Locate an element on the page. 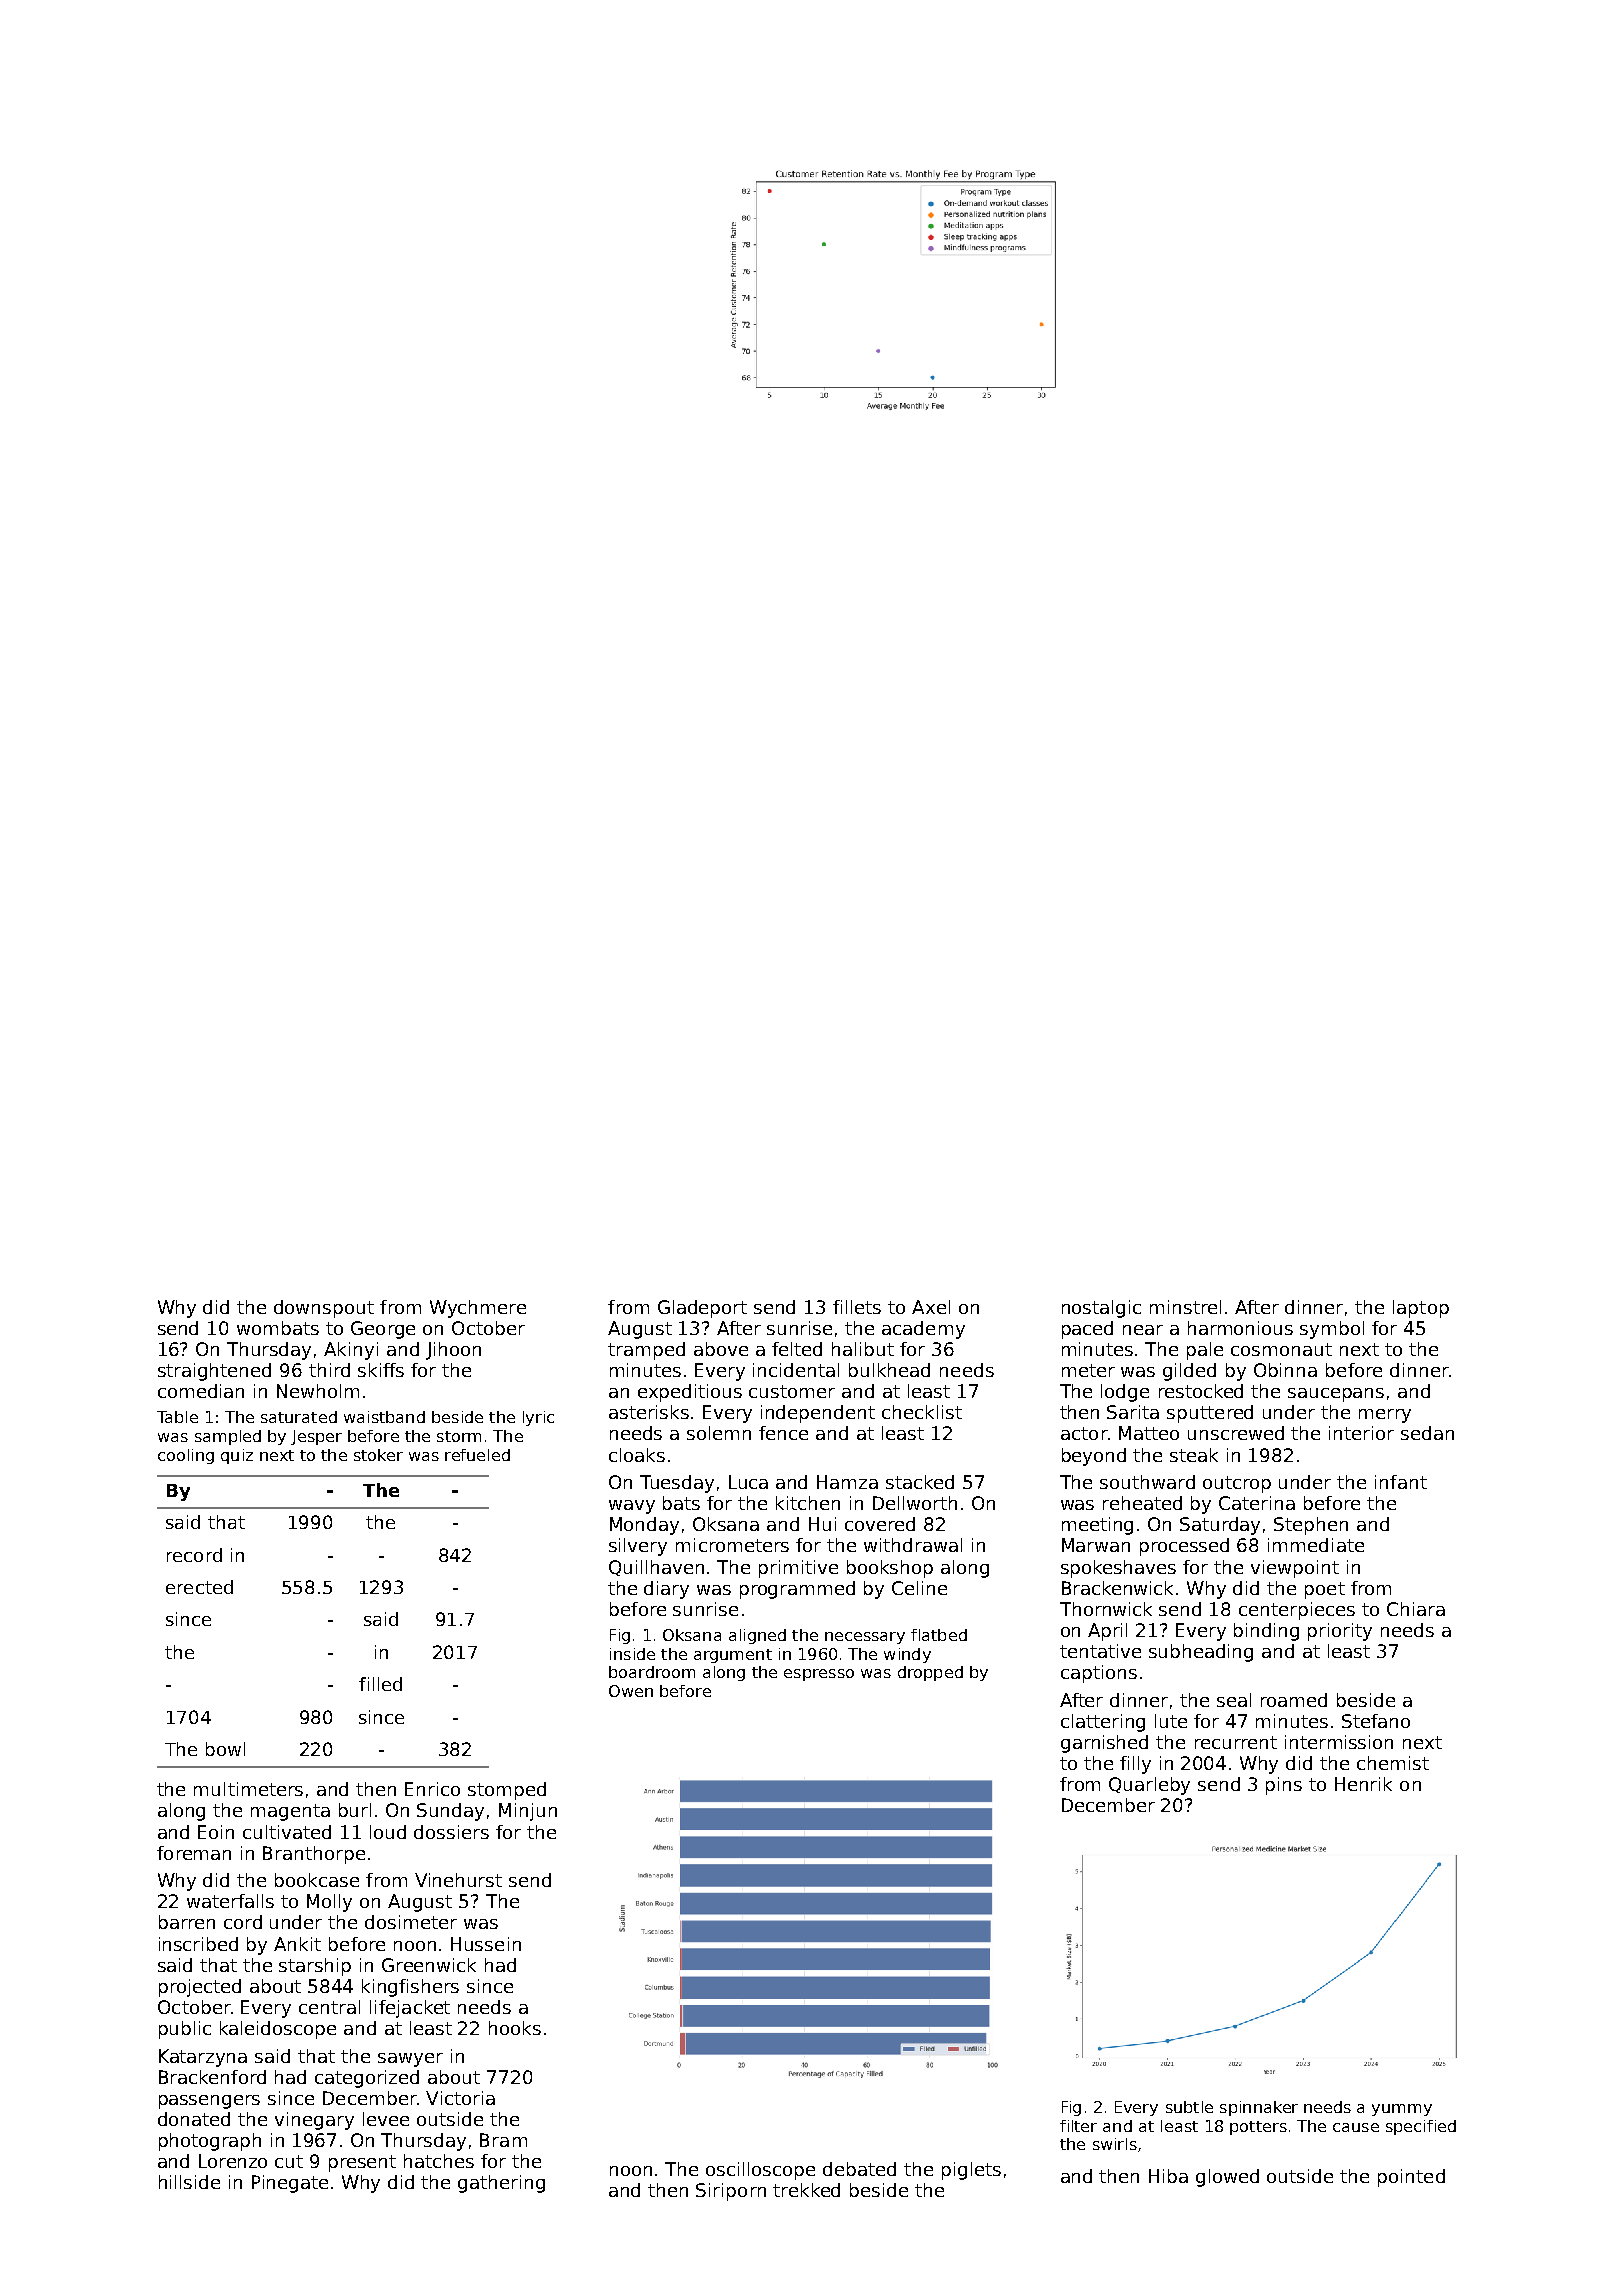  straightened is located at coordinates (214, 1372).
